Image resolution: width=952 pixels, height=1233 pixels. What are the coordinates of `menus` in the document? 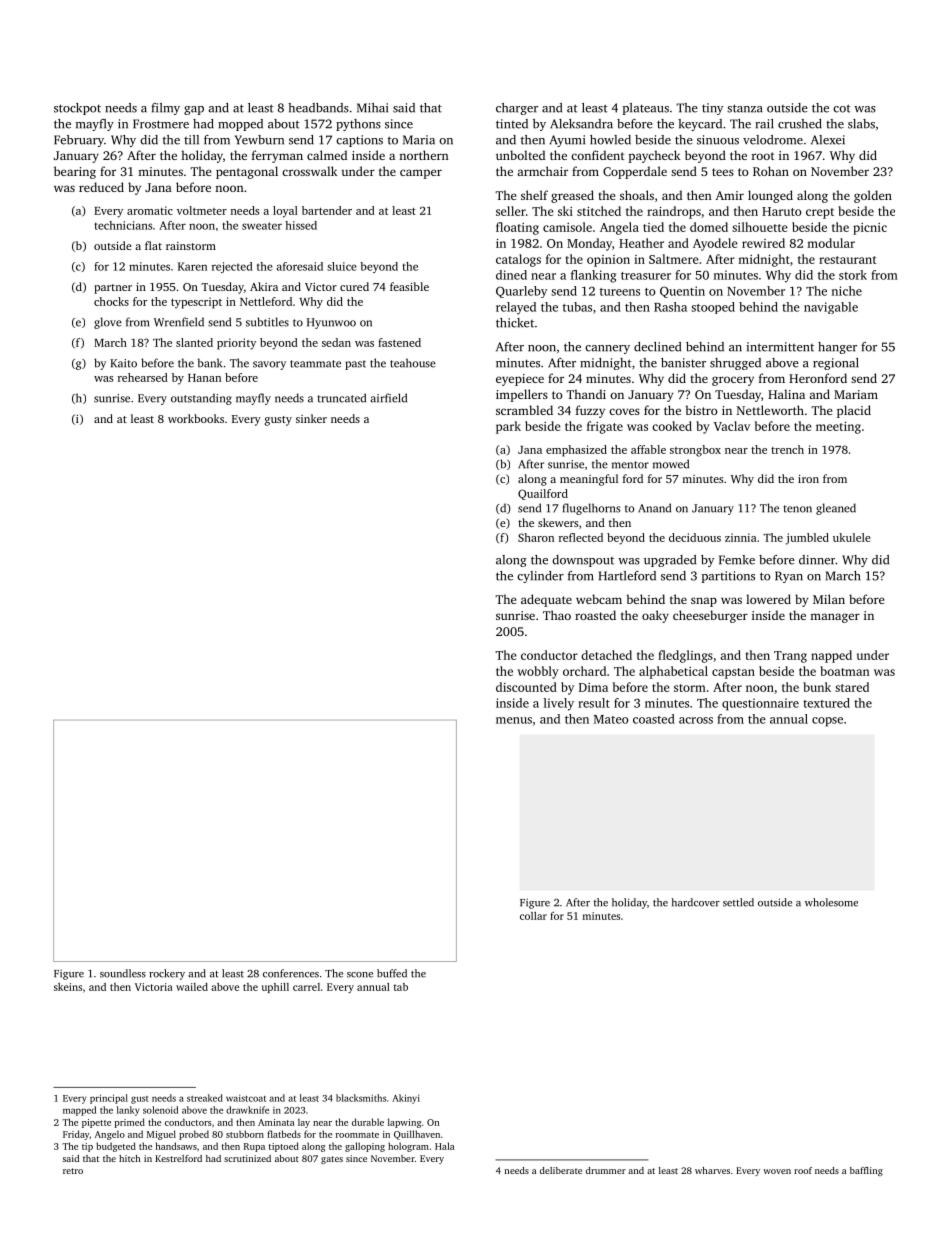 It's located at (514, 720).
